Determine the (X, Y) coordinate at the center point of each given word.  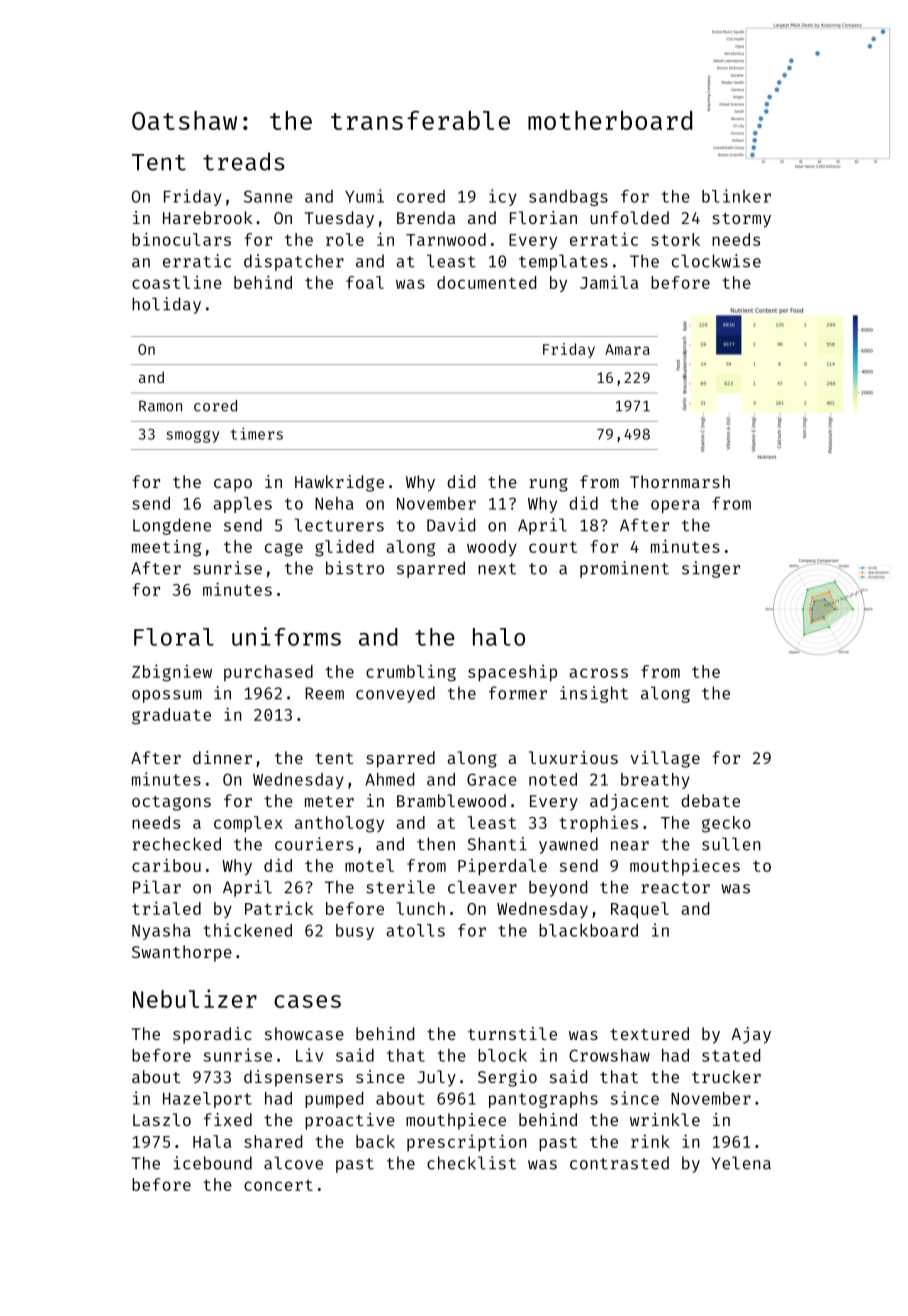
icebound (213, 1163)
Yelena (741, 1163)
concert (278, 1185)
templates (563, 262)
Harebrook (207, 217)
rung (548, 485)
